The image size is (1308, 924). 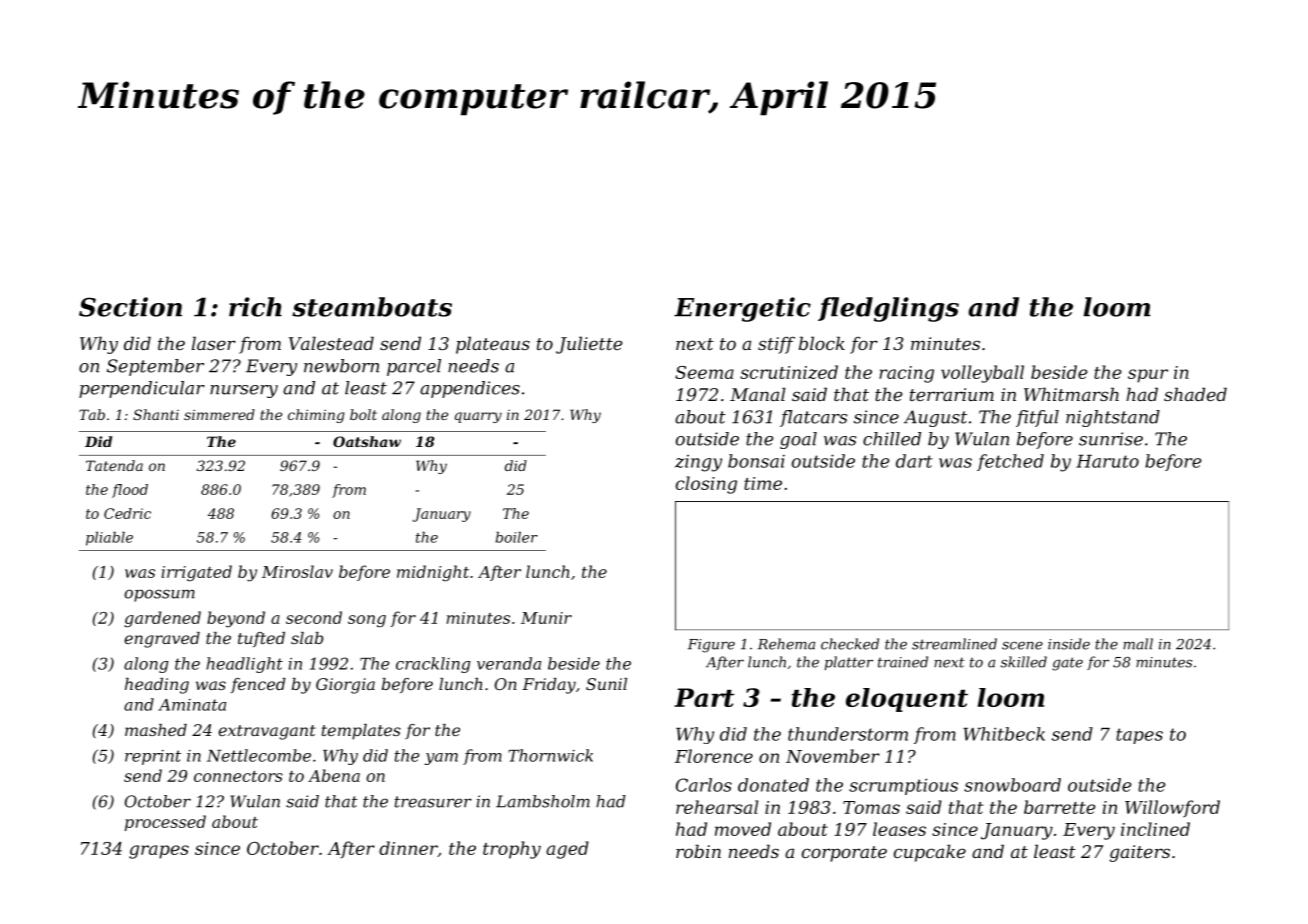 What do you see at coordinates (1140, 853) in the image?
I see `gaiters` at bounding box center [1140, 853].
